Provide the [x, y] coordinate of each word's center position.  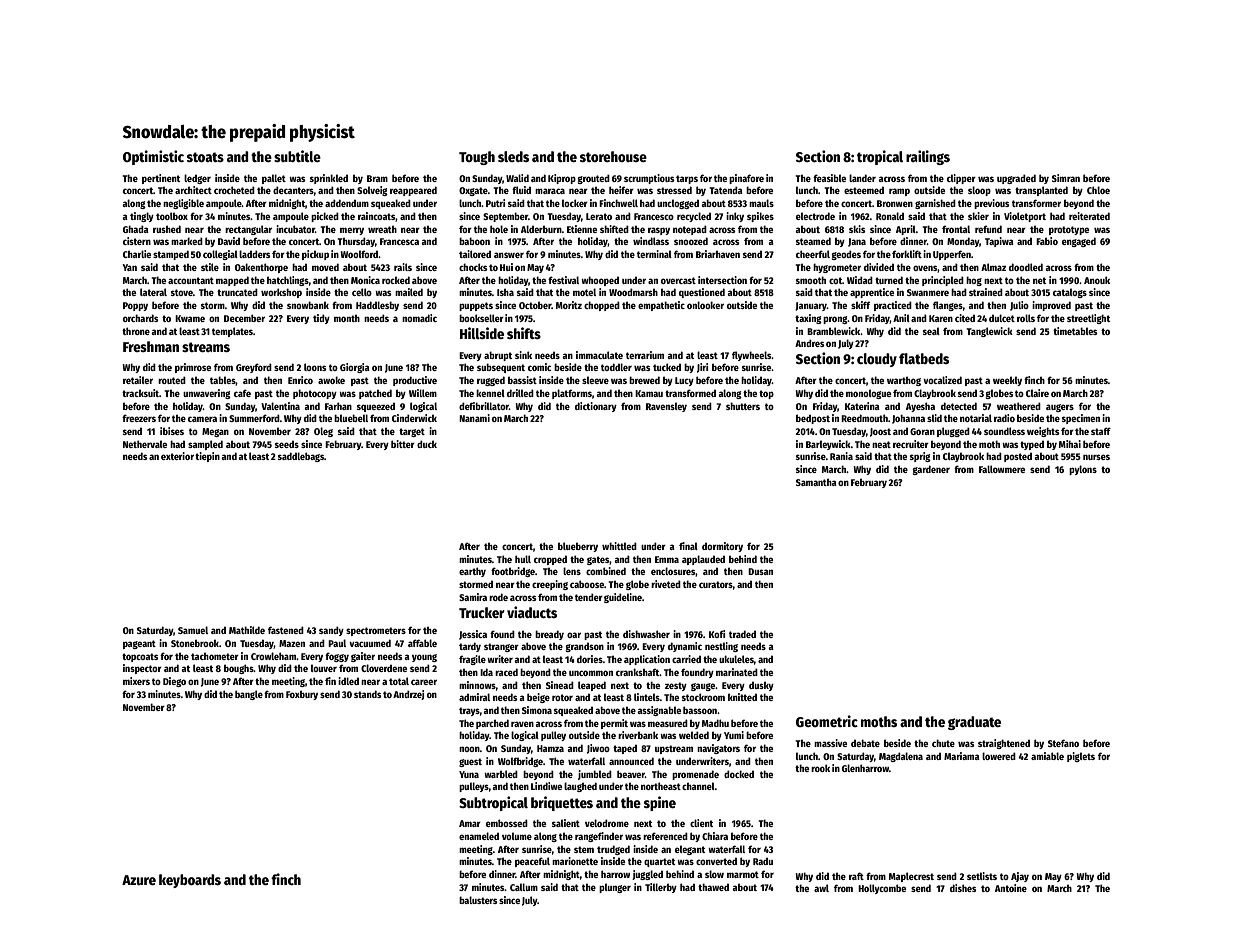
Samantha [816, 482]
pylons [1083, 470]
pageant [139, 644]
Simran [1066, 178]
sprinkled [329, 179]
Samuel [193, 630]
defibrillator [484, 406]
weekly [1007, 381]
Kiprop [562, 179]
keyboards [190, 881]
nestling [721, 647]
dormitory [722, 547]
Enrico [300, 380]
